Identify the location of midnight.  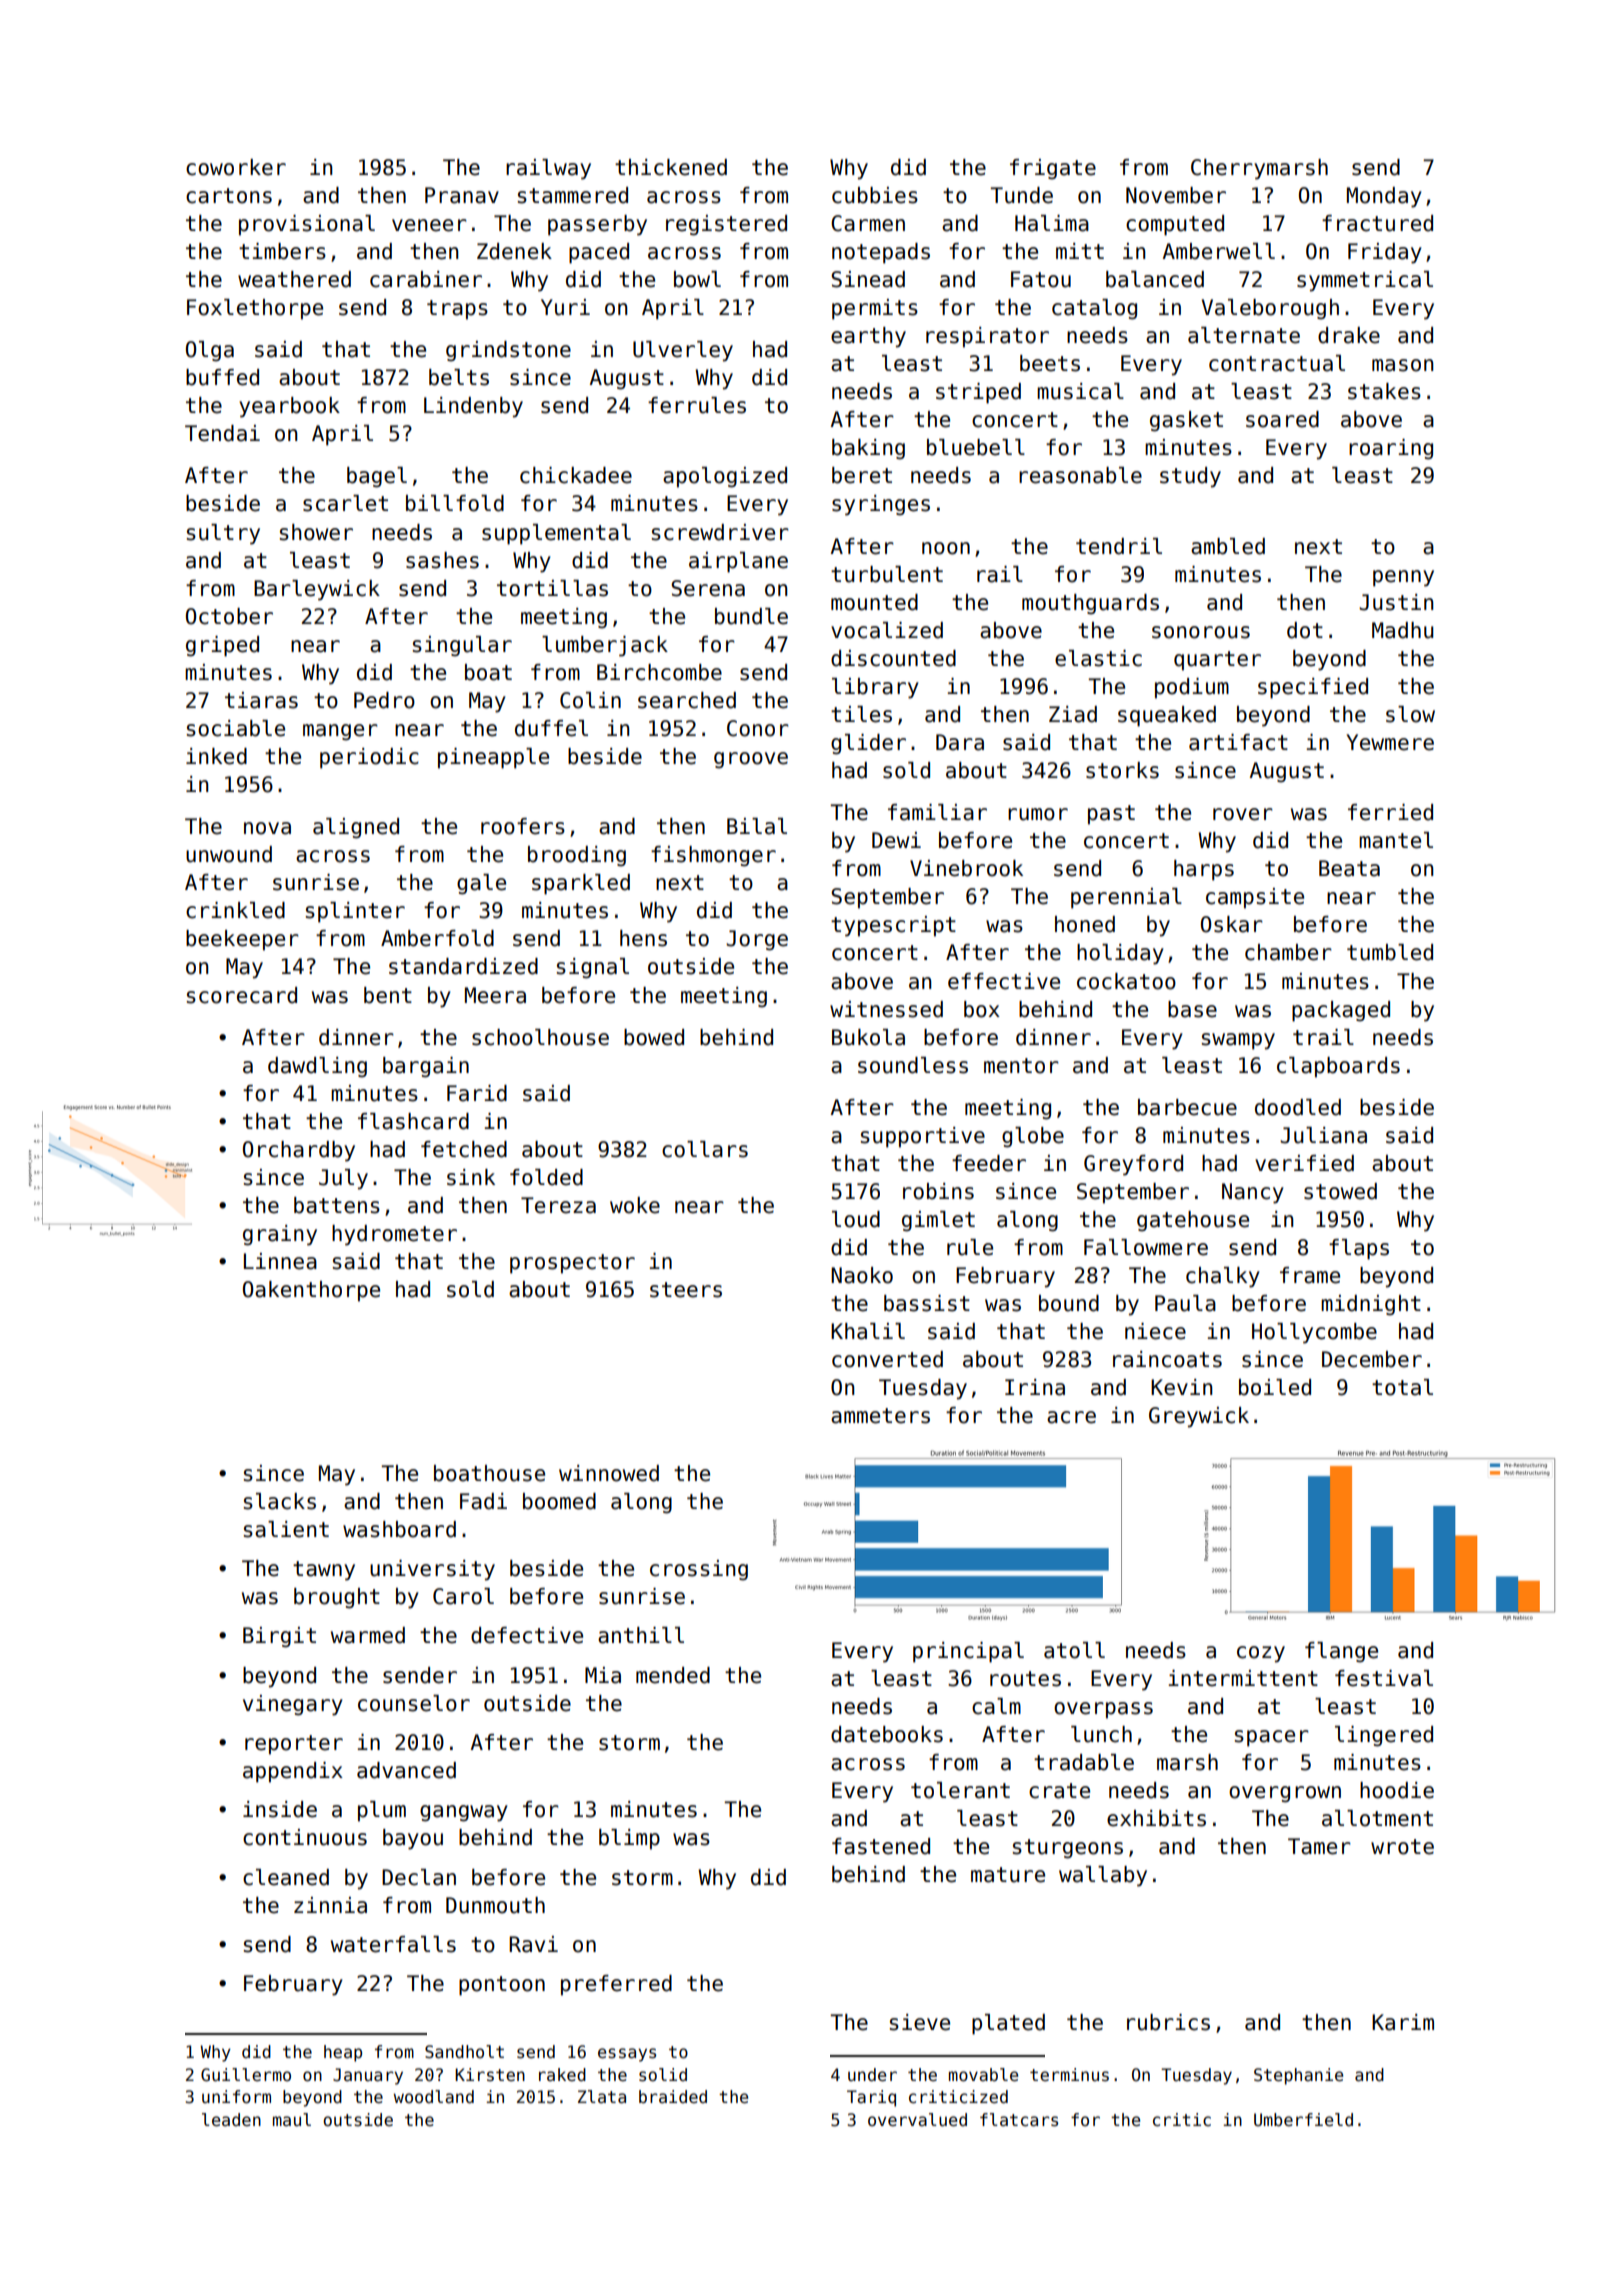
(1371, 1305).
